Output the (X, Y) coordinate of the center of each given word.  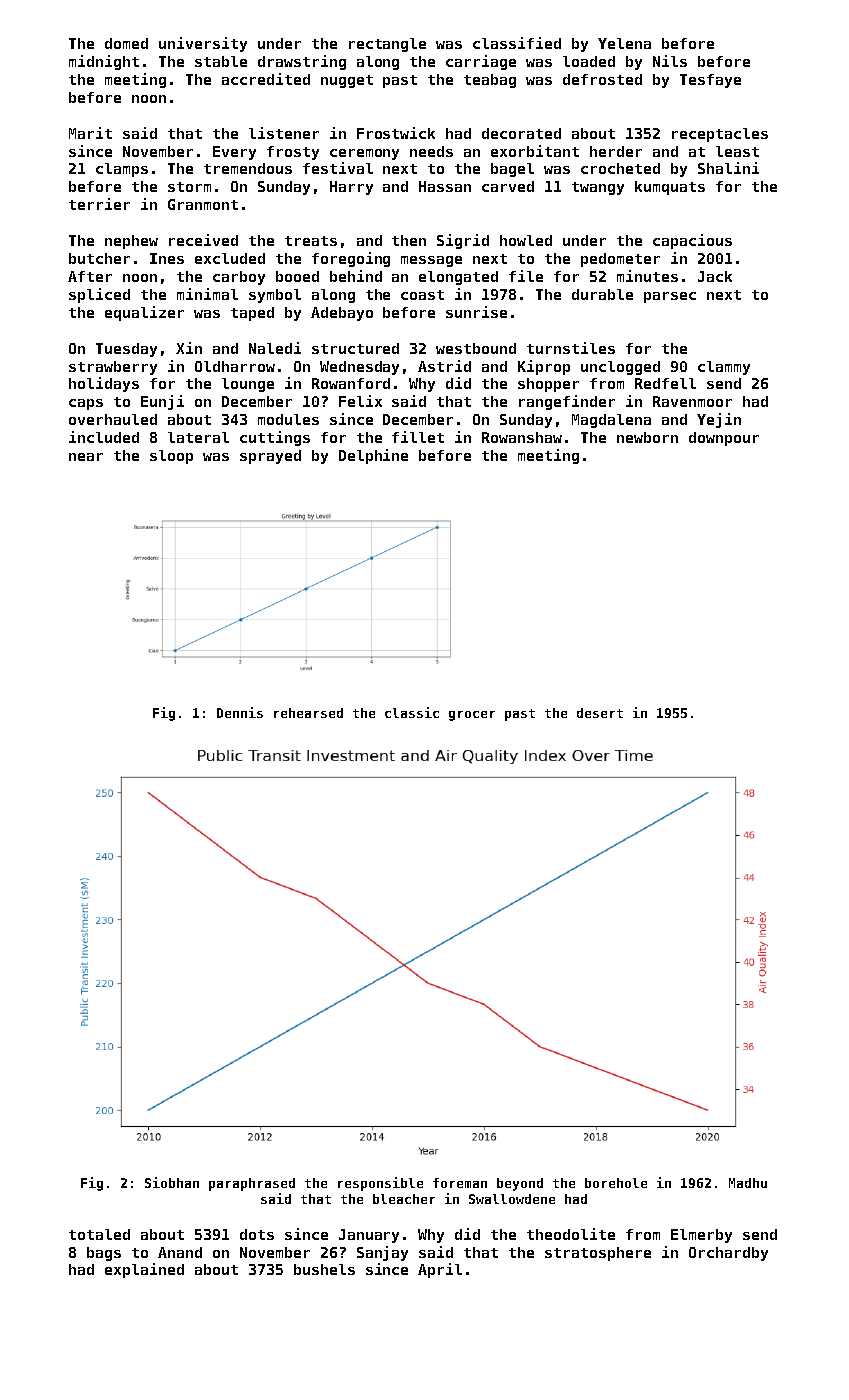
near (86, 457)
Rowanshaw (522, 437)
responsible (380, 1184)
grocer (472, 716)
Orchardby (728, 1254)
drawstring (302, 62)
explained (144, 1270)
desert (600, 713)
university (203, 44)
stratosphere (598, 1254)
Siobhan (172, 1182)
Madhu (748, 1183)
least (737, 151)
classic (412, 712)
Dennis (240, 712)
